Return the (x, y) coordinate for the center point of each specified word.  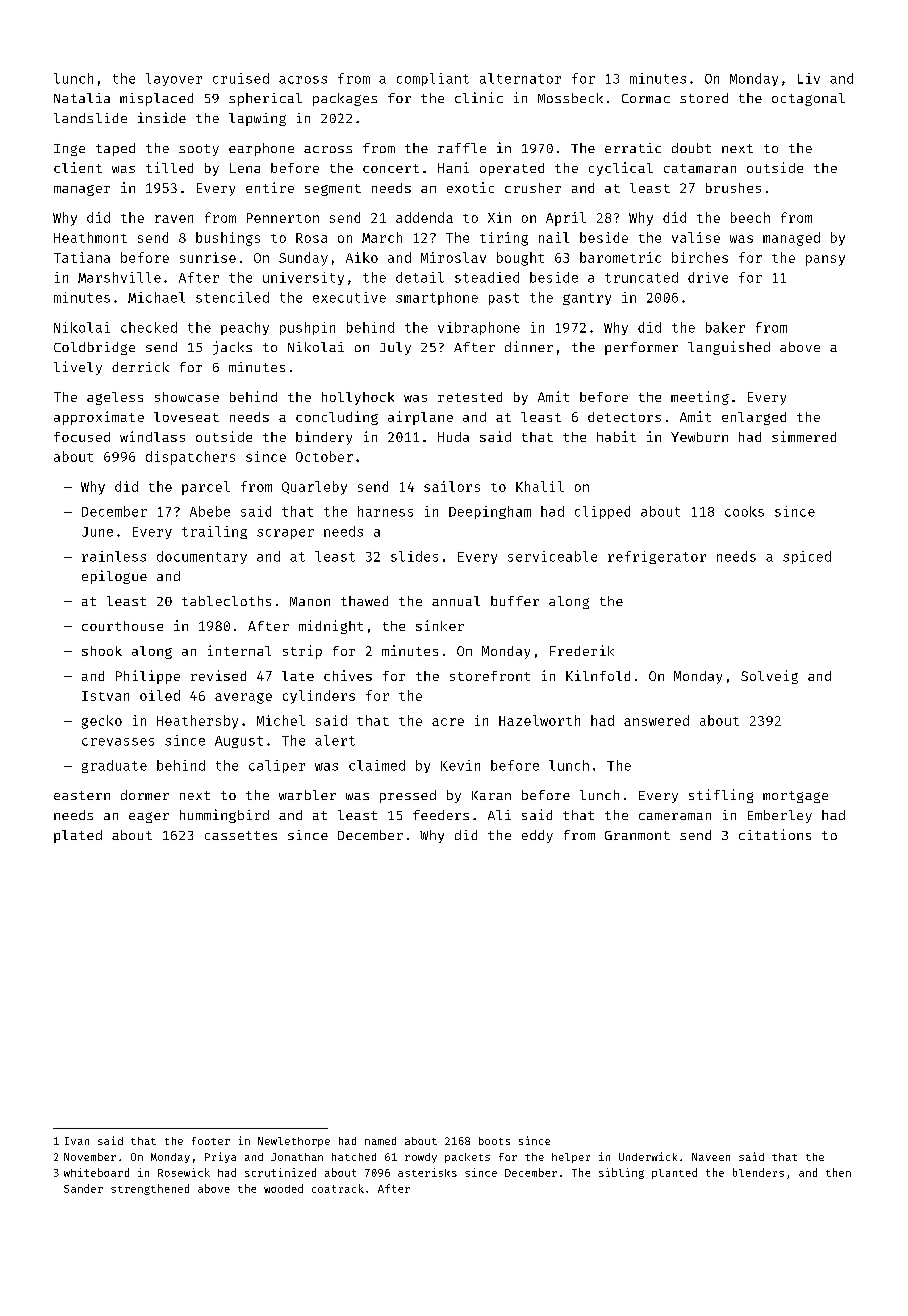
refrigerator (657, 557)
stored (704, 98)
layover (174, 79)
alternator (520, 78)
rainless (114, 556)
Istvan (105, 696)
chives (348, 675)
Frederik (582, 650)
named (380, 1141)
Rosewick (184, 1172)
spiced (807, 557)
